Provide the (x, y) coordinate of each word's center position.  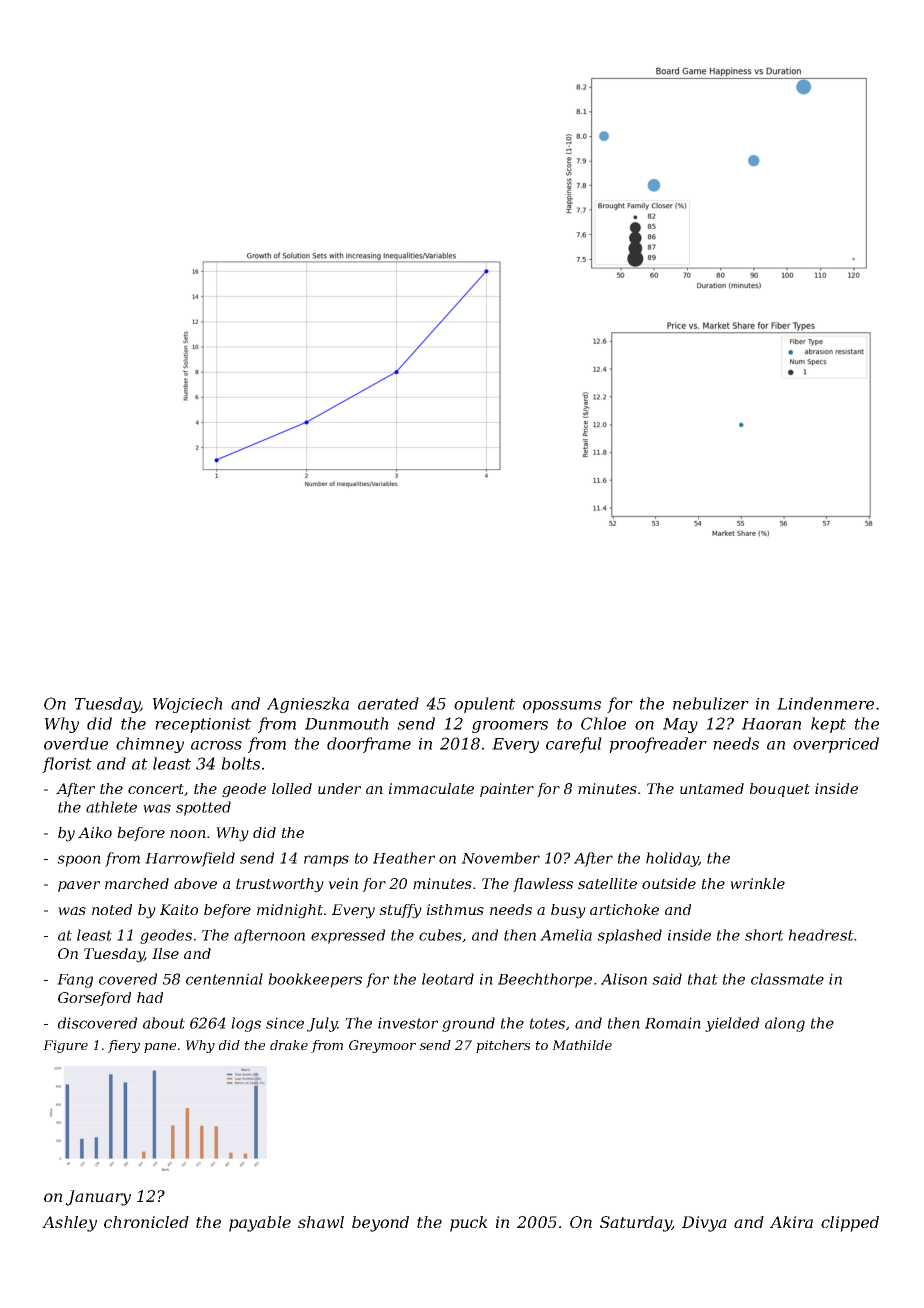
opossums (562, 707)
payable (260, 1224)
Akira (791, 1222)
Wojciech (187, 705)
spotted (203, 808)
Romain (673, 1023)
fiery (124, 1046)
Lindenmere (825, 703)
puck (468, 1224)
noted (112, 909)
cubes (440, 935)
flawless (543, 885)
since (285, 1023)
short (764, 935)
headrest (821, 935)
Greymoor (382, 1046)
